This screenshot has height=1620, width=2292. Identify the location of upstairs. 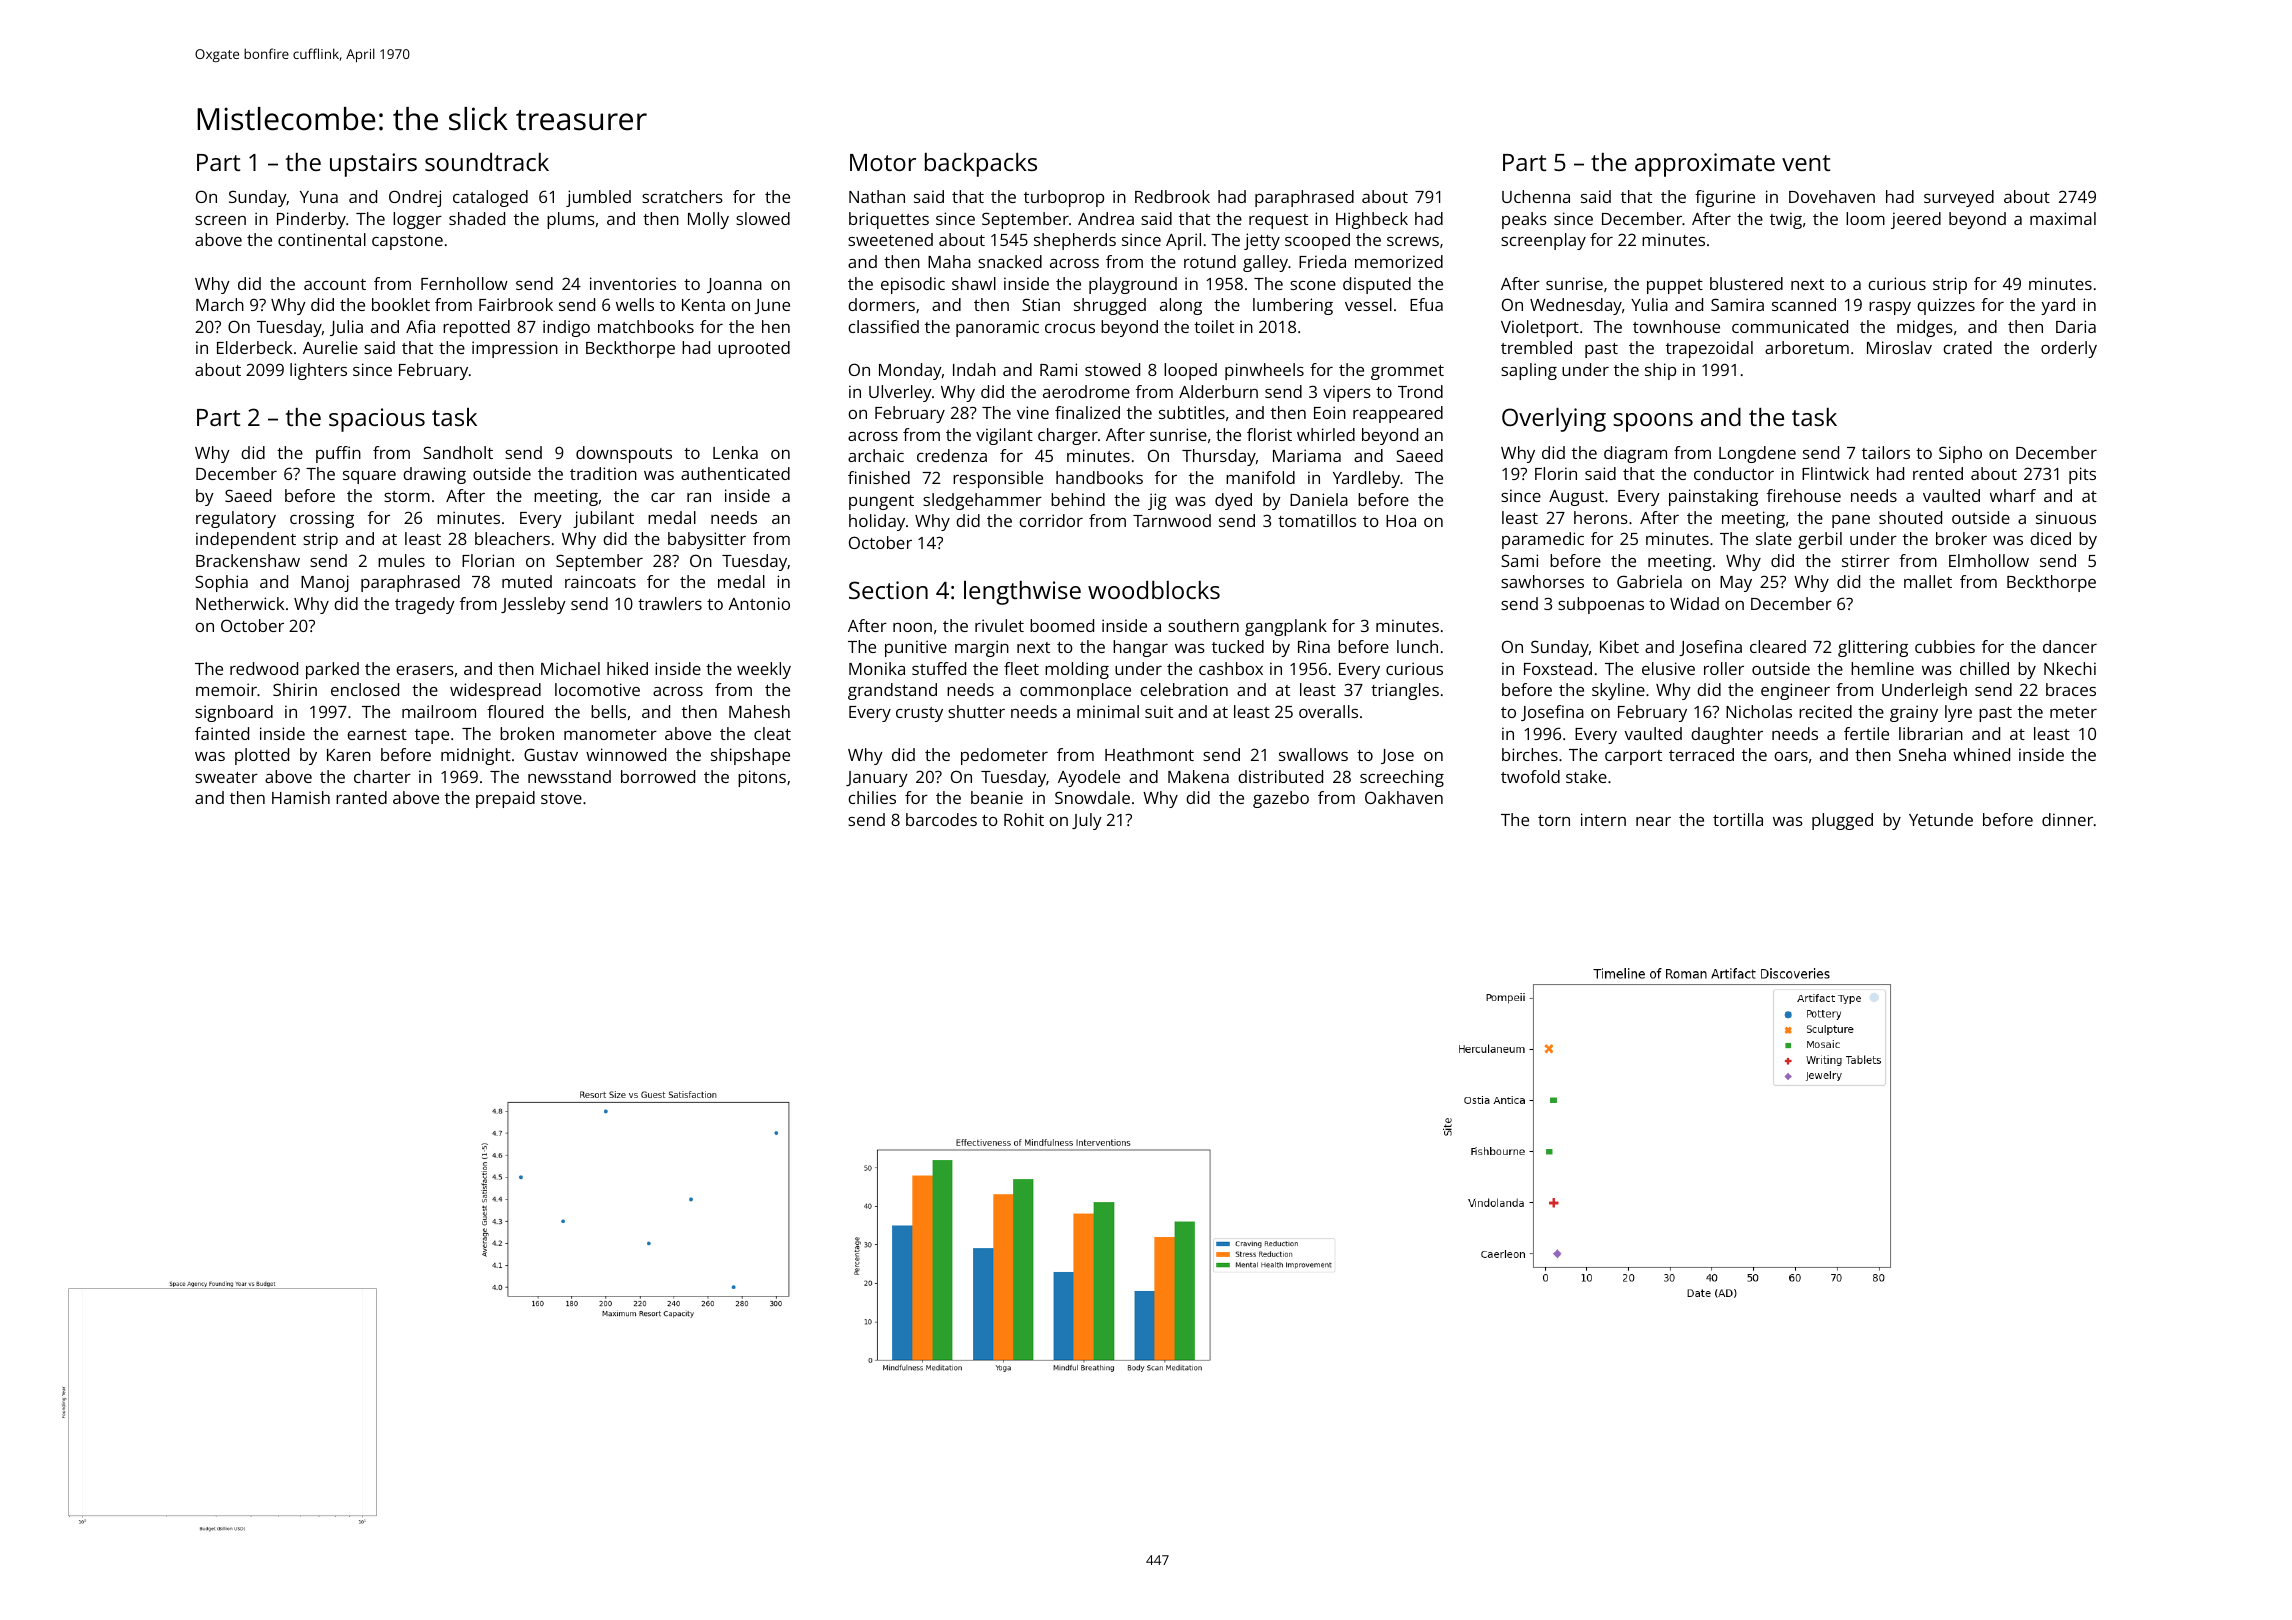
(373, 165).
